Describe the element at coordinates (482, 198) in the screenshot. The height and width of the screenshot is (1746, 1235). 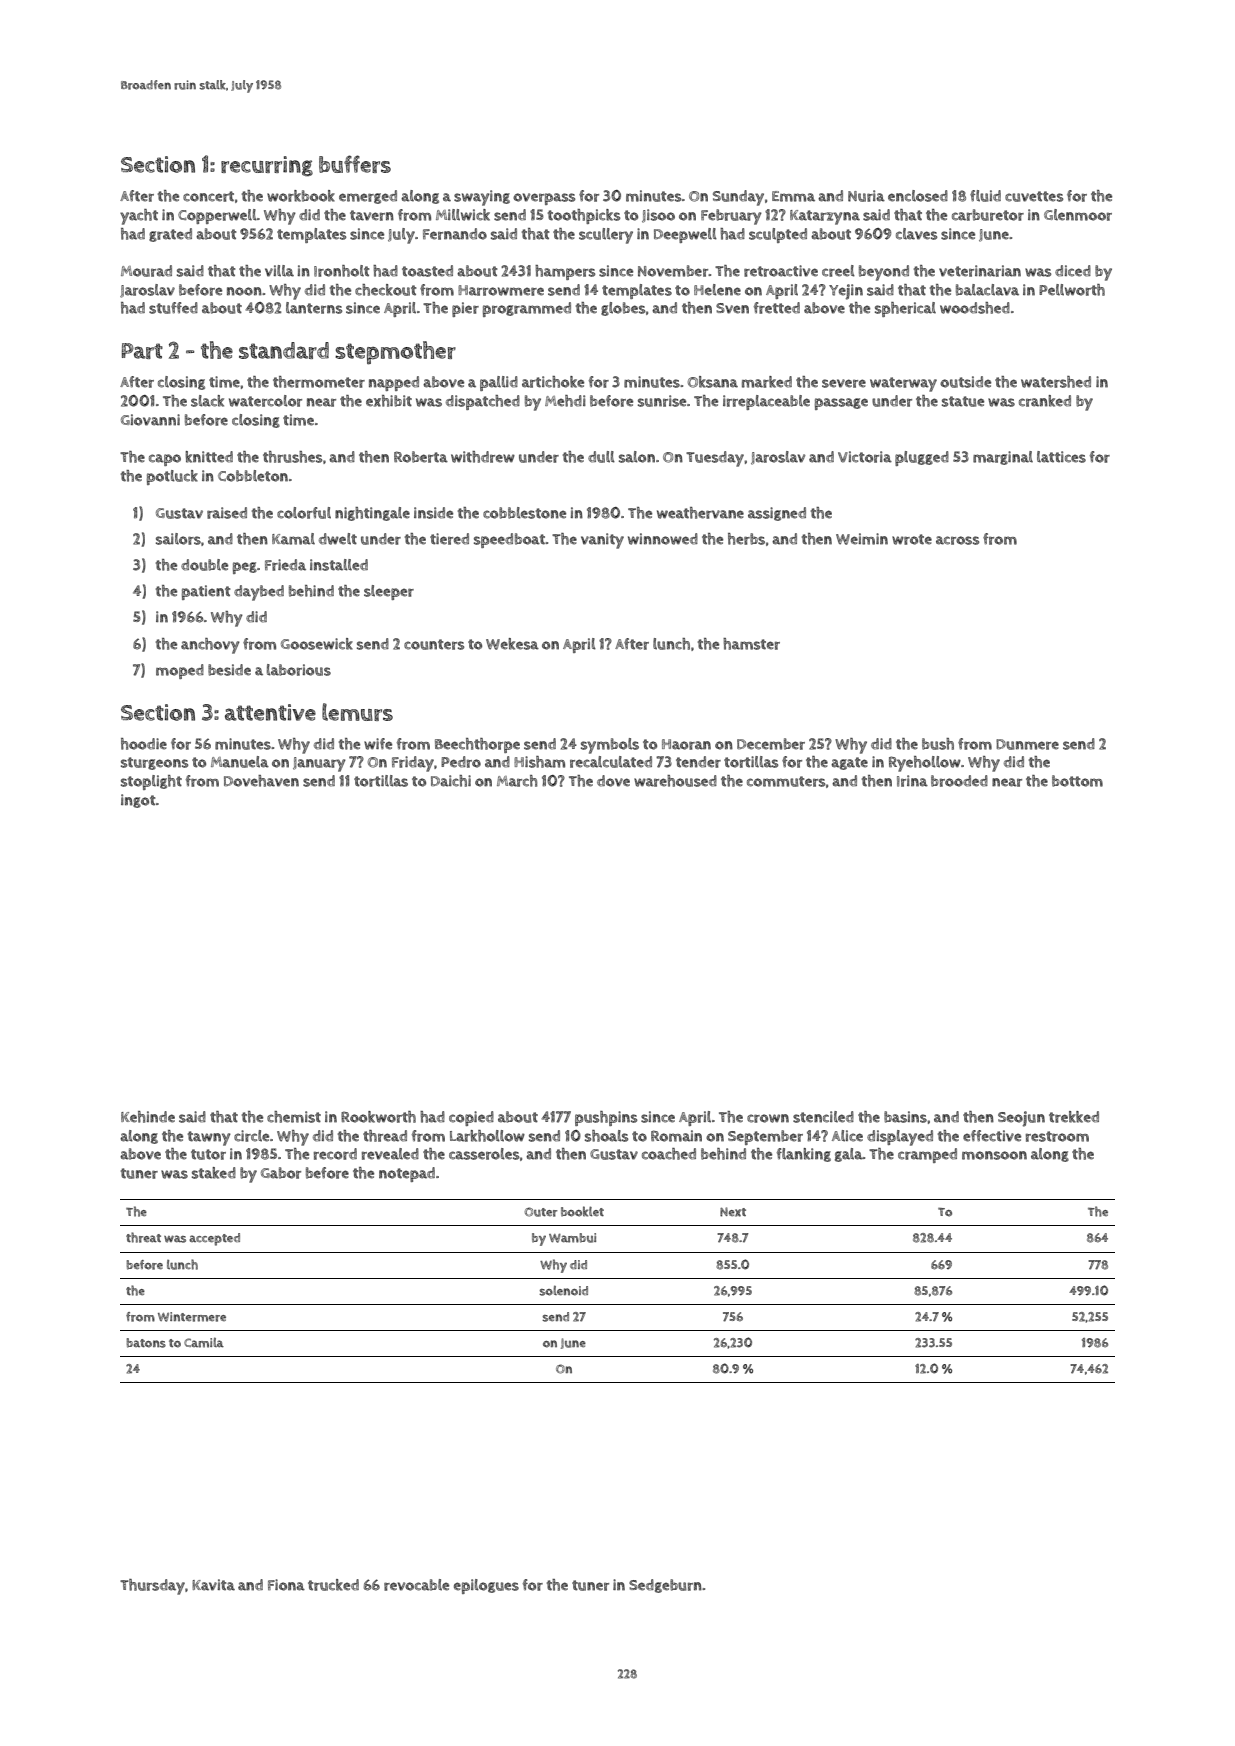
I see `swaying` at that location.
